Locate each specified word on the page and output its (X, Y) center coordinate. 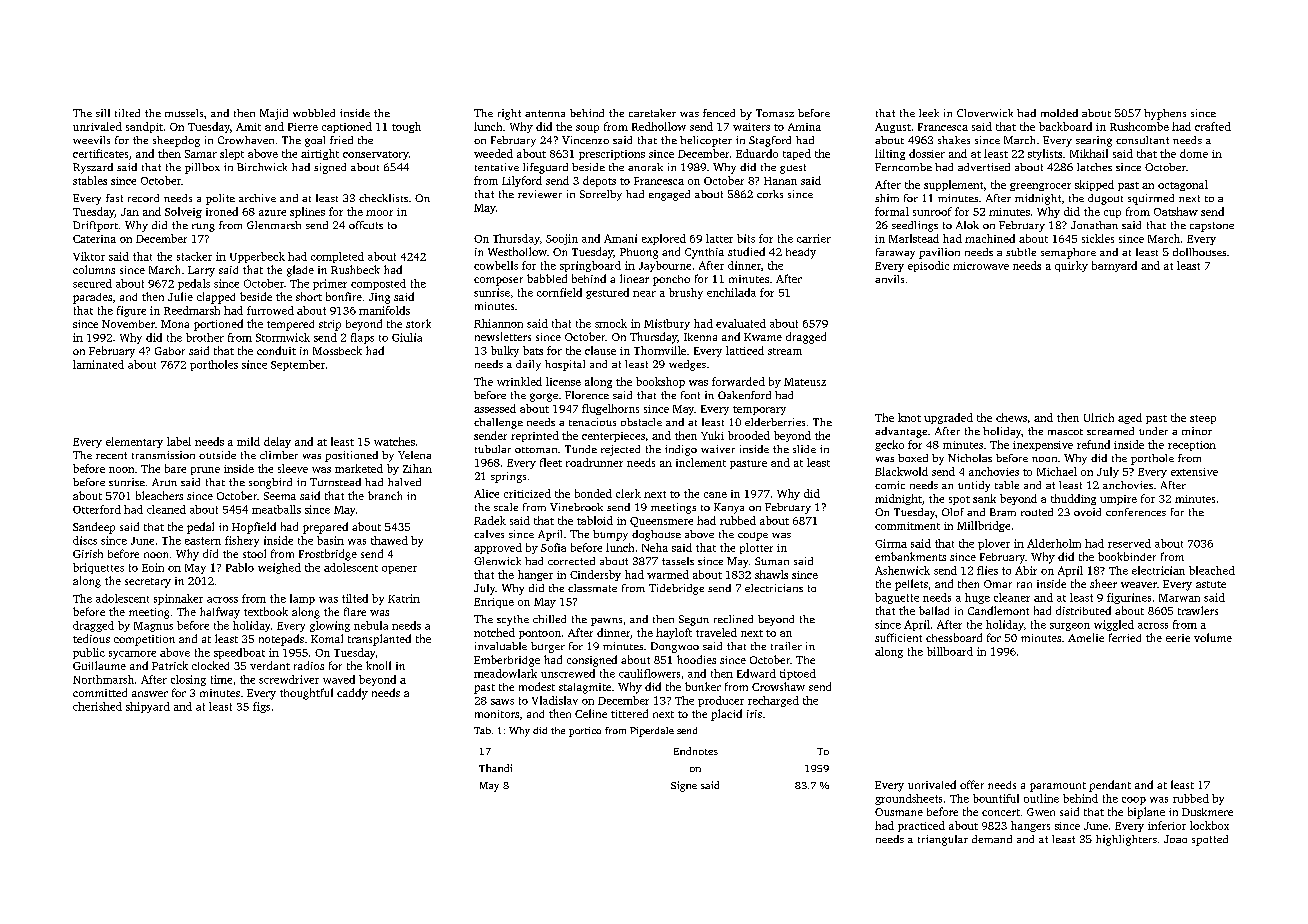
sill (103, 113)
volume (1213, 637)
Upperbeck (257, 257)
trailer (786, 646)
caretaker (652, 113)
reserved (1129, 543)
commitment (907, 526)
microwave (981, 266)
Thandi (495, 768)
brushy (686, 293)
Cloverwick (985, 113)
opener (399, 570)
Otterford (97, 509)
